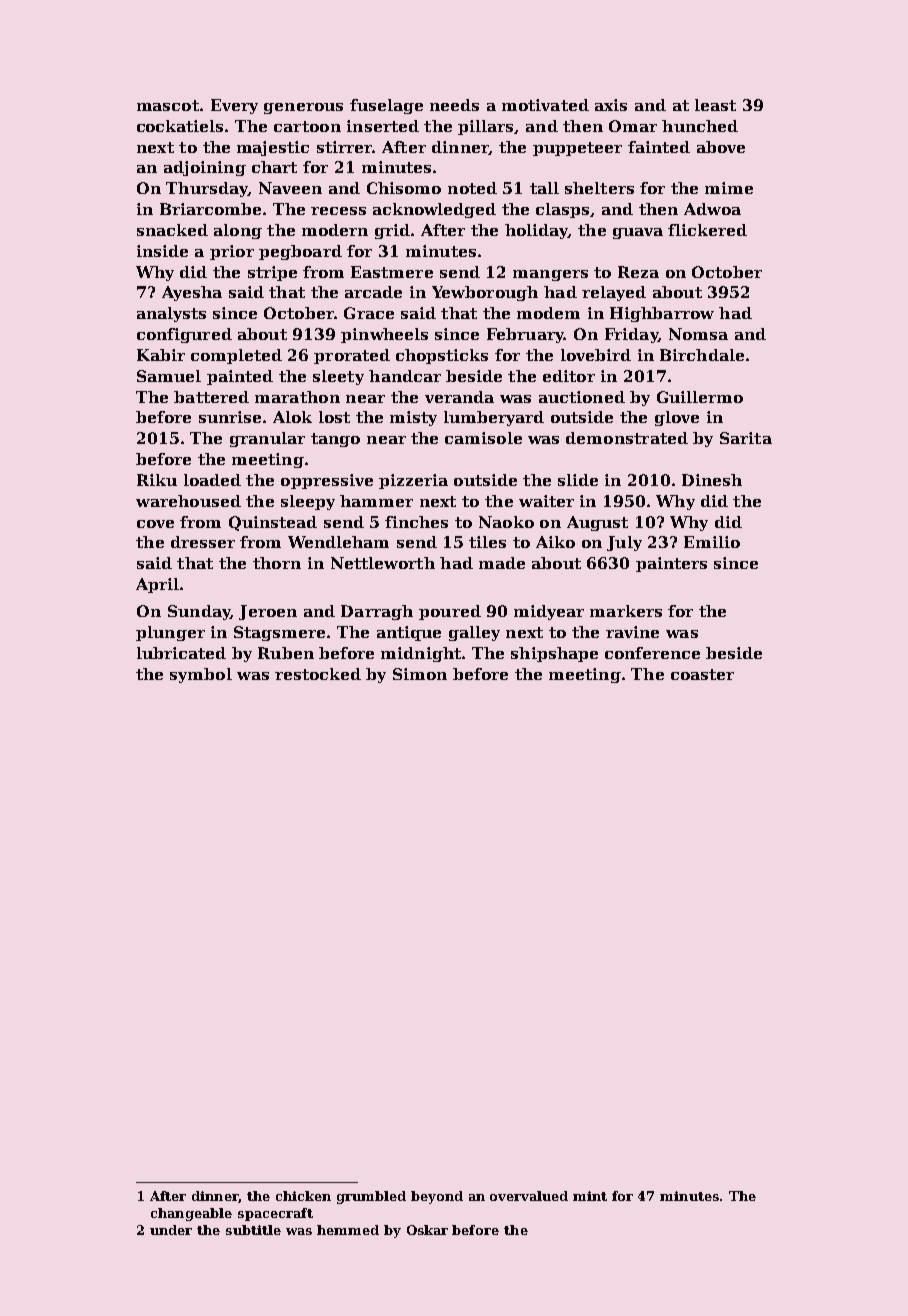 The image size is (908, 1316). I want to click on puppeteer, so click(577, 149).
